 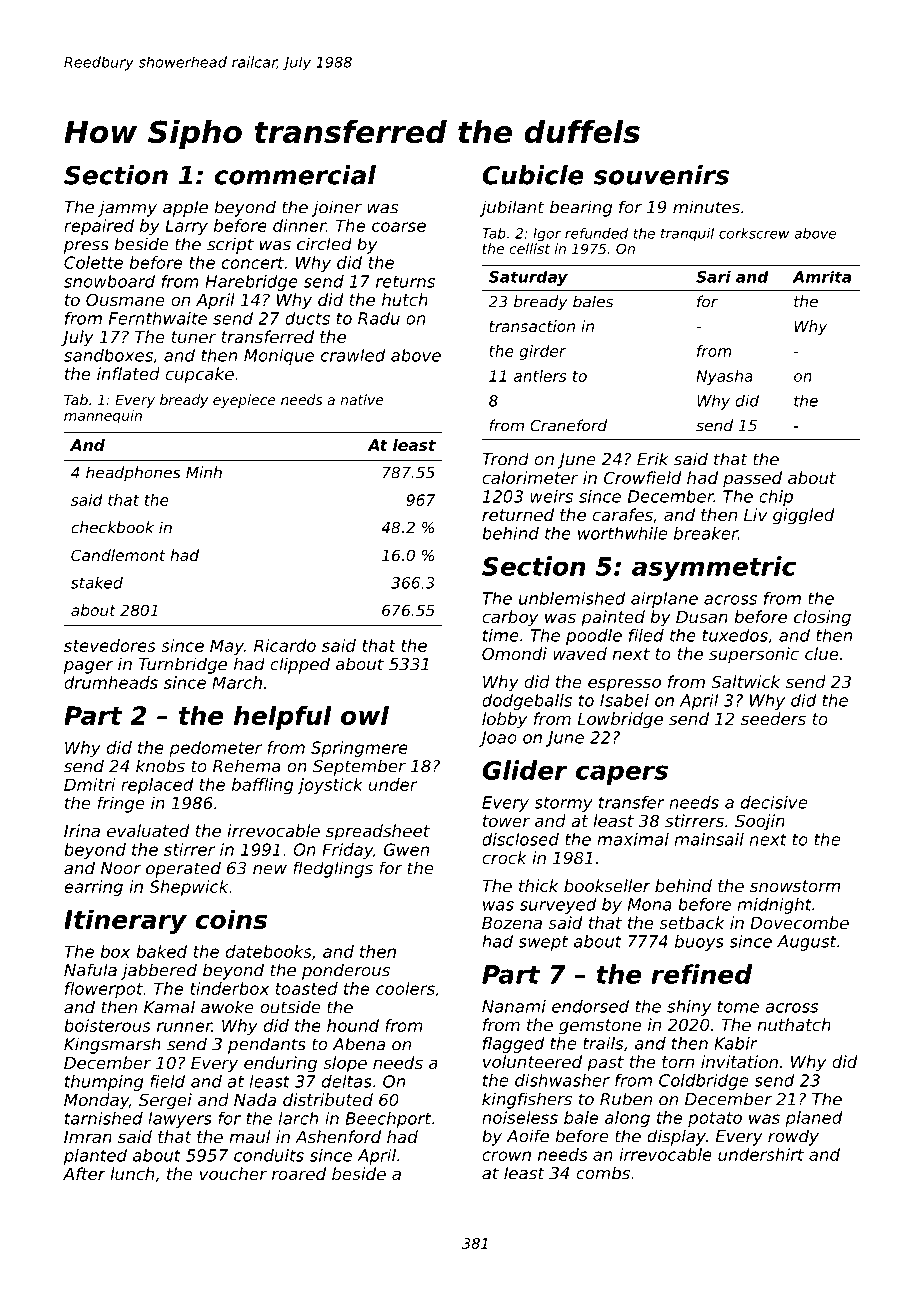 I want to click on giggled, so click(x=803, y=516).
